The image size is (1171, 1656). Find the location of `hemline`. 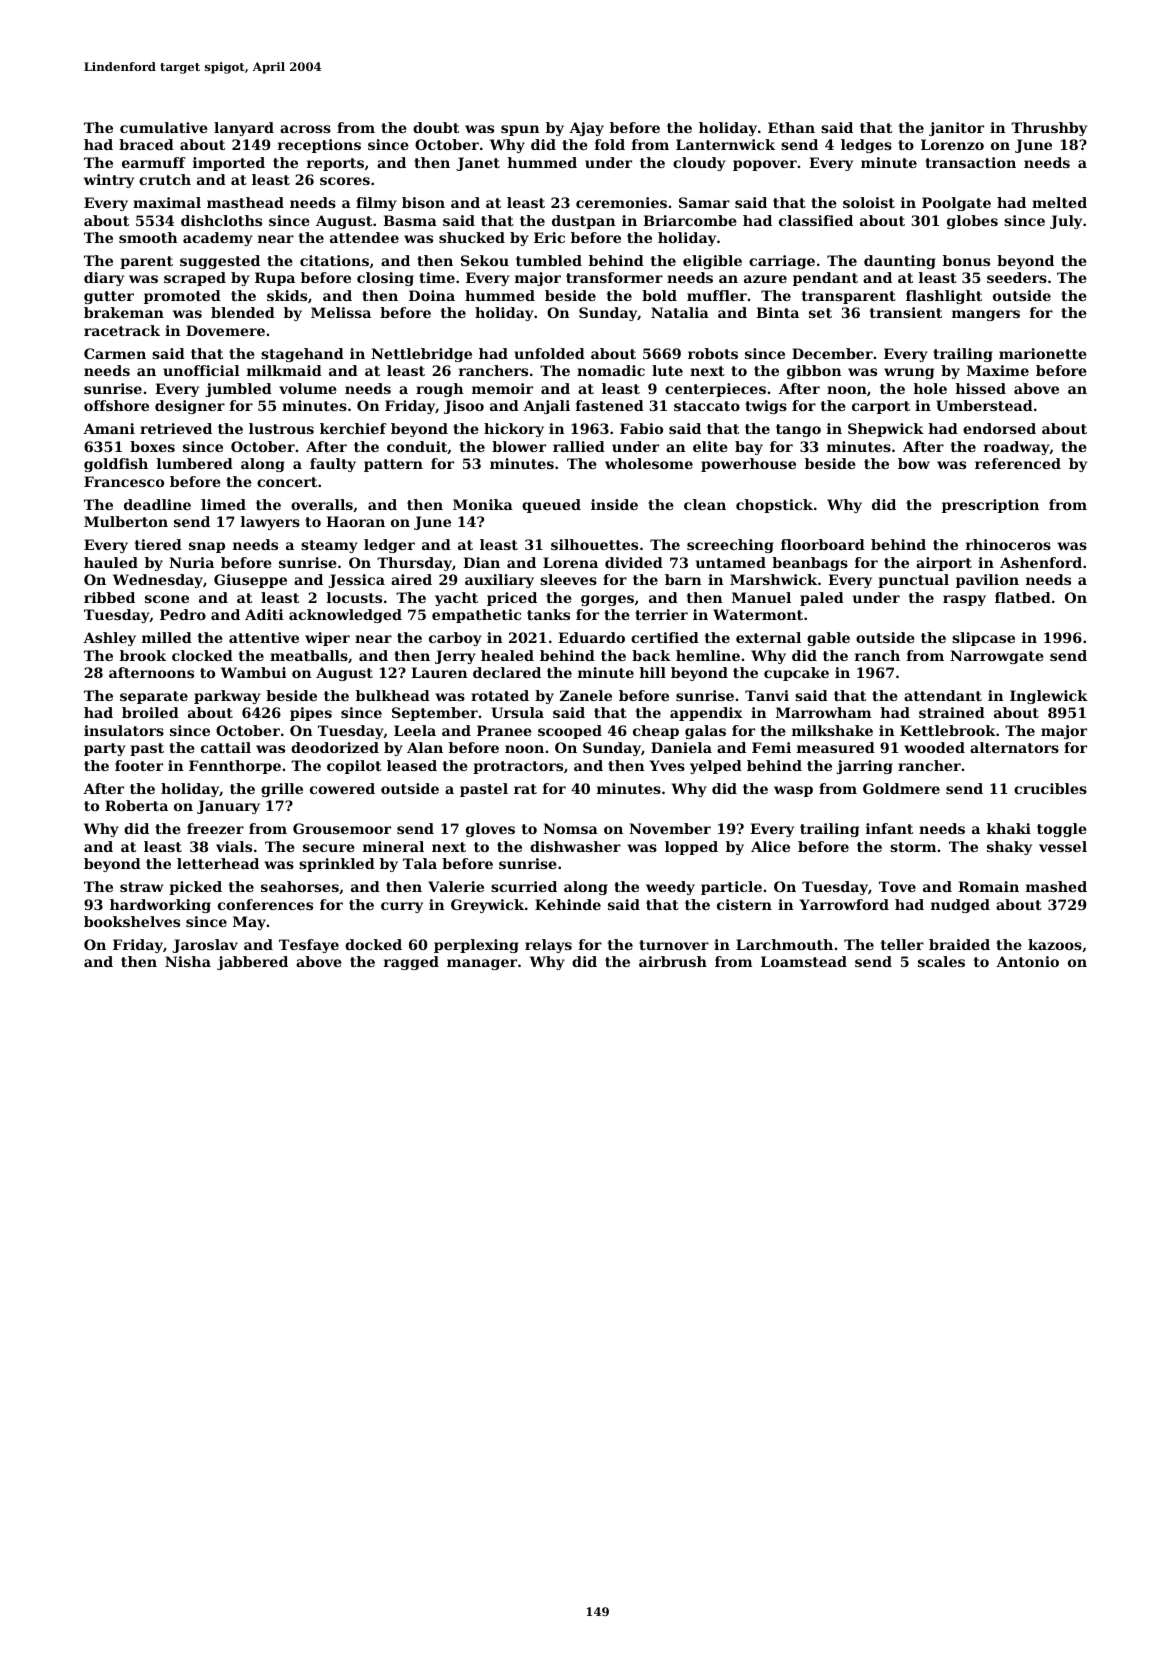

hemline is located at coordinates (708, 655).
